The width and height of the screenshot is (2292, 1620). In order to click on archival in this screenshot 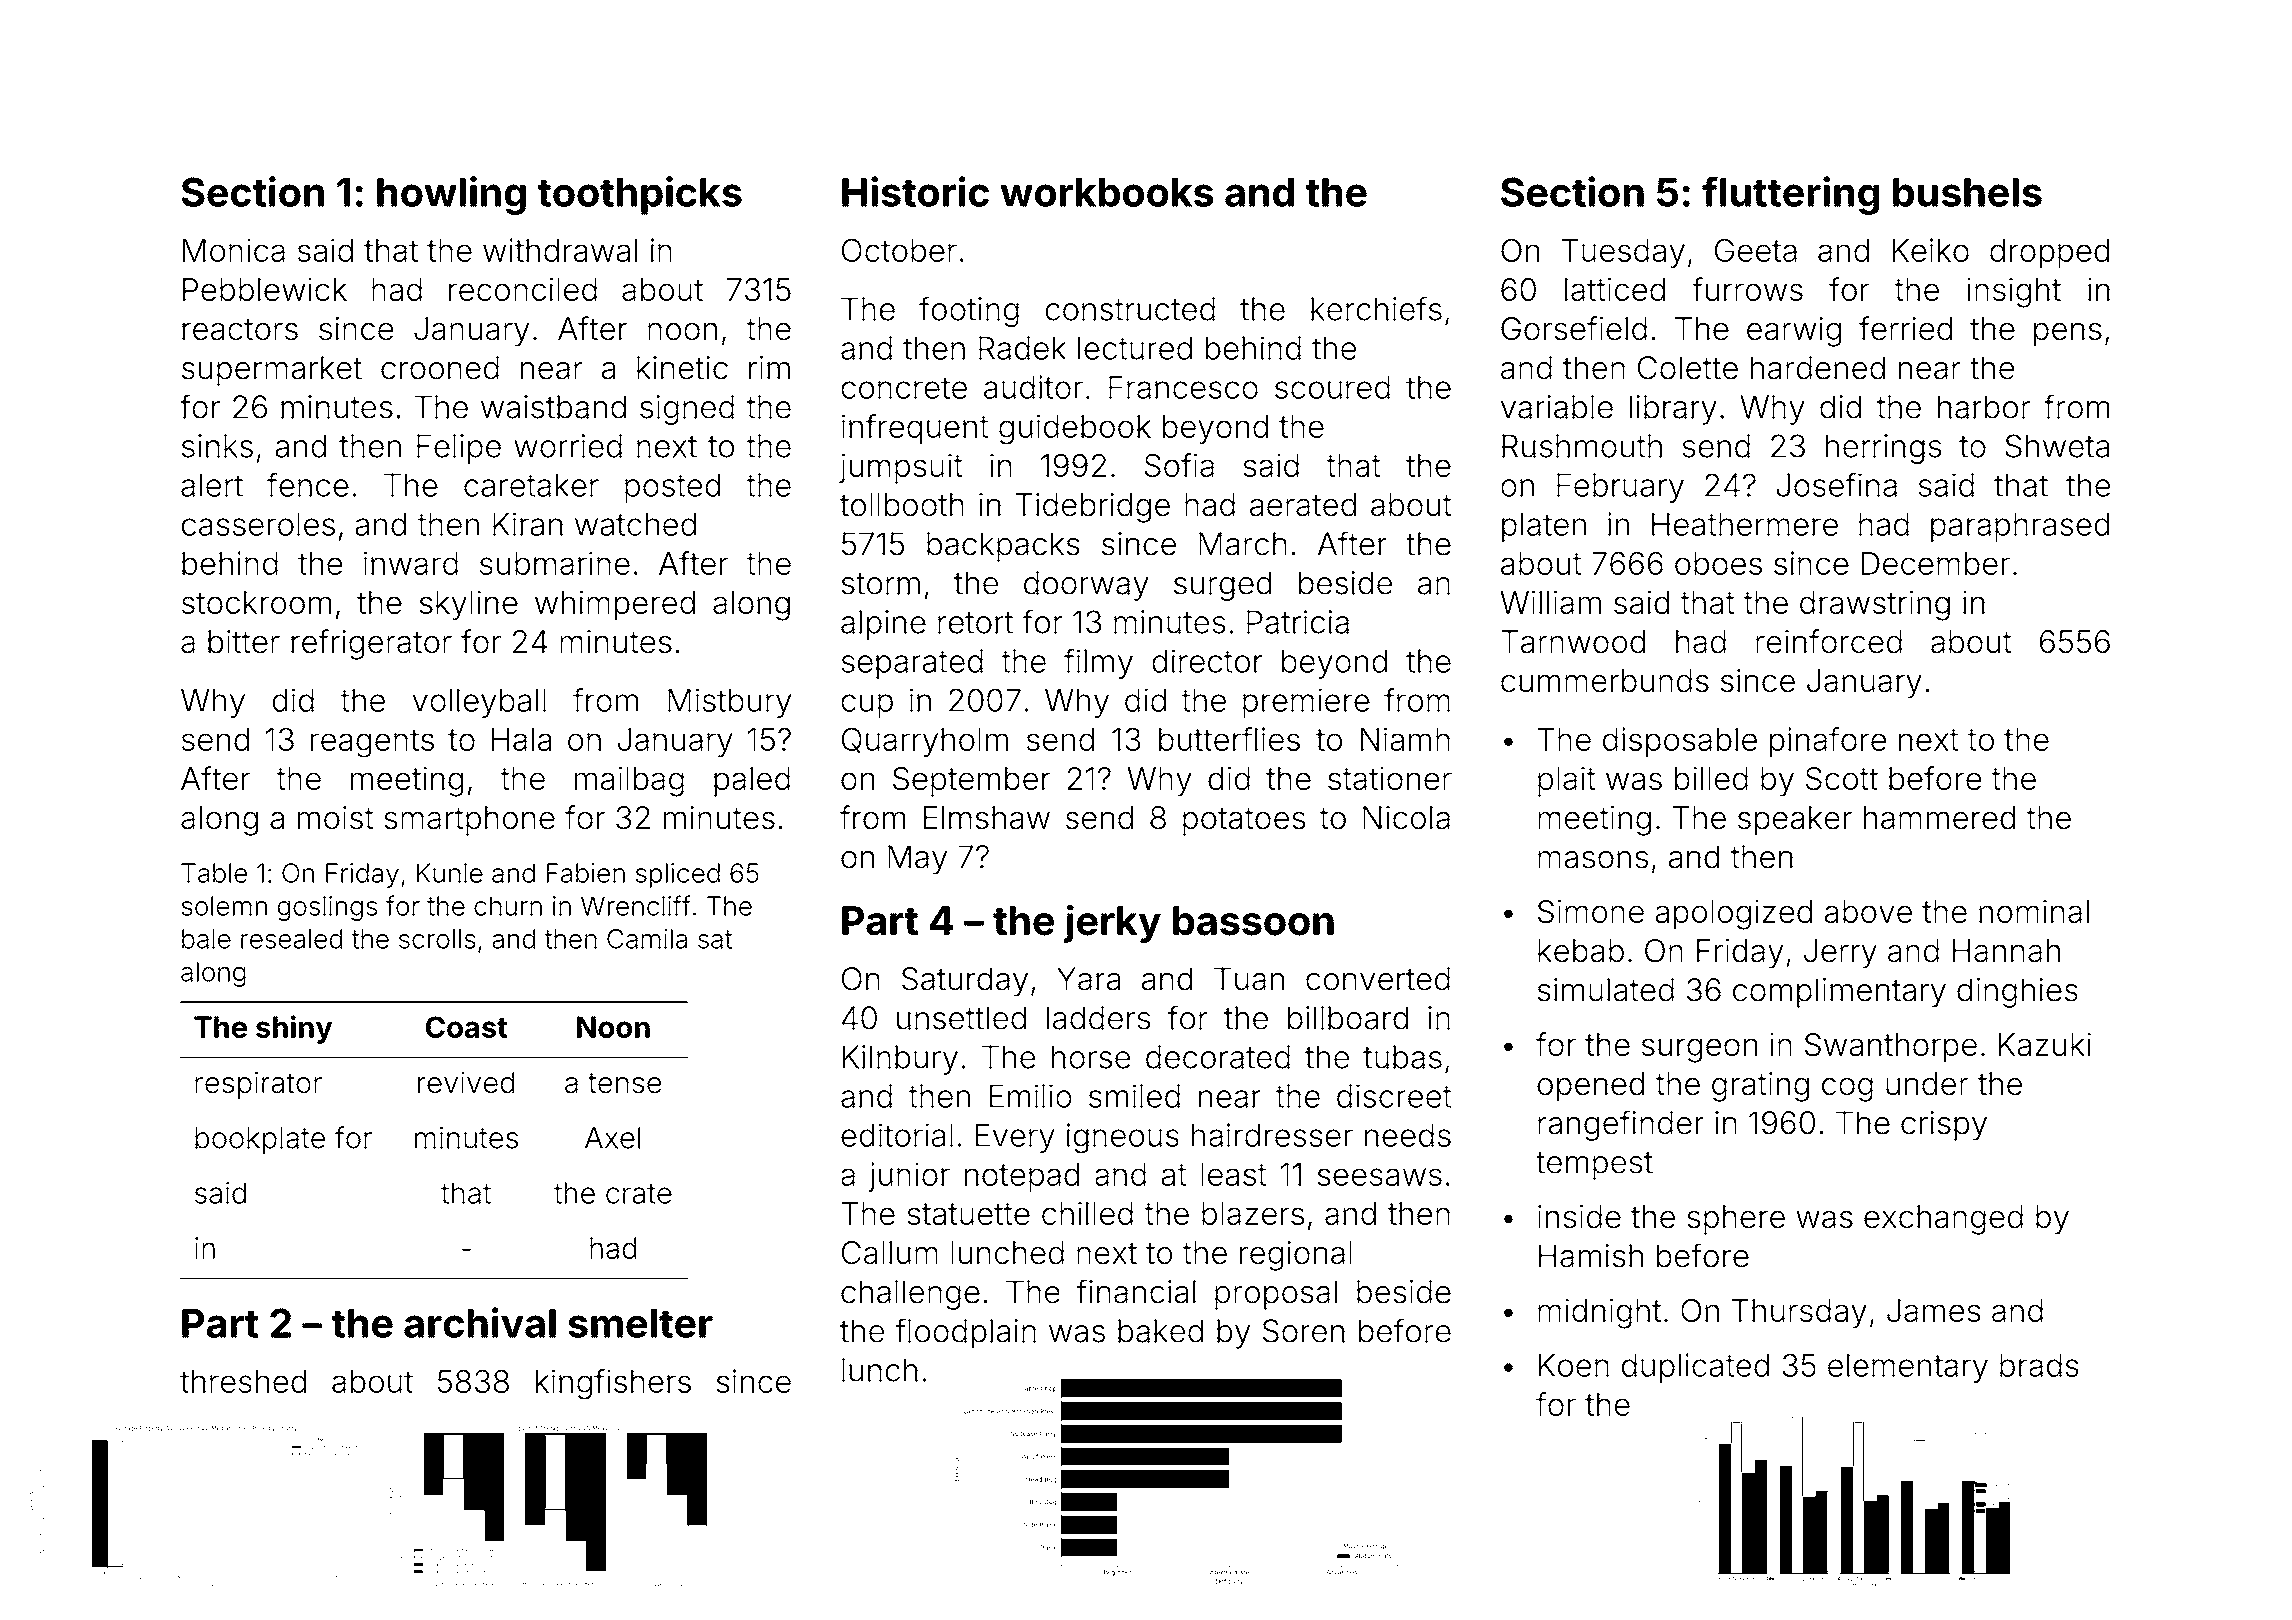, I will do `click(480, 1322)`.
